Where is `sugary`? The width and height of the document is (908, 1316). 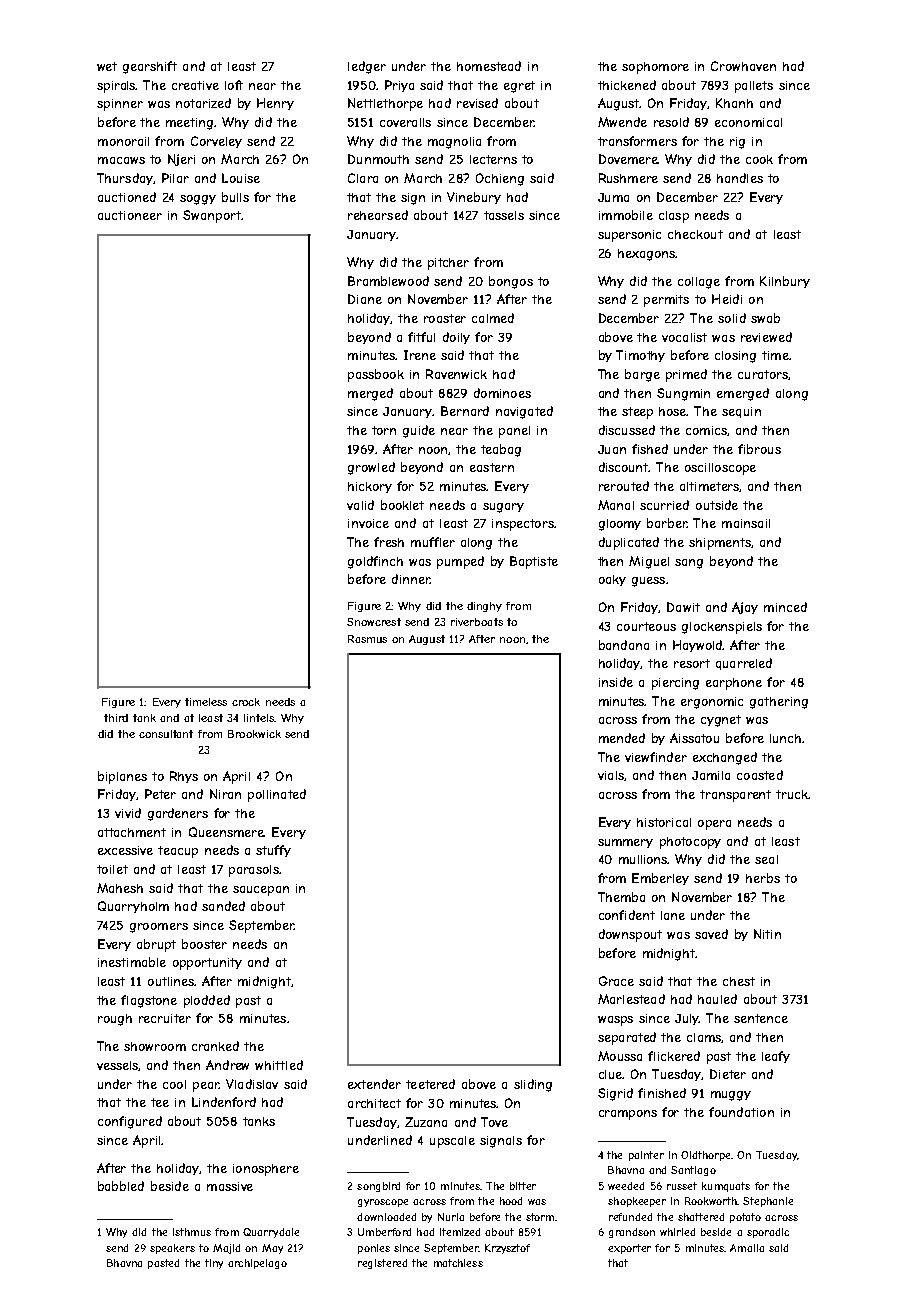 sugary is located at coordinates (503, 508).
